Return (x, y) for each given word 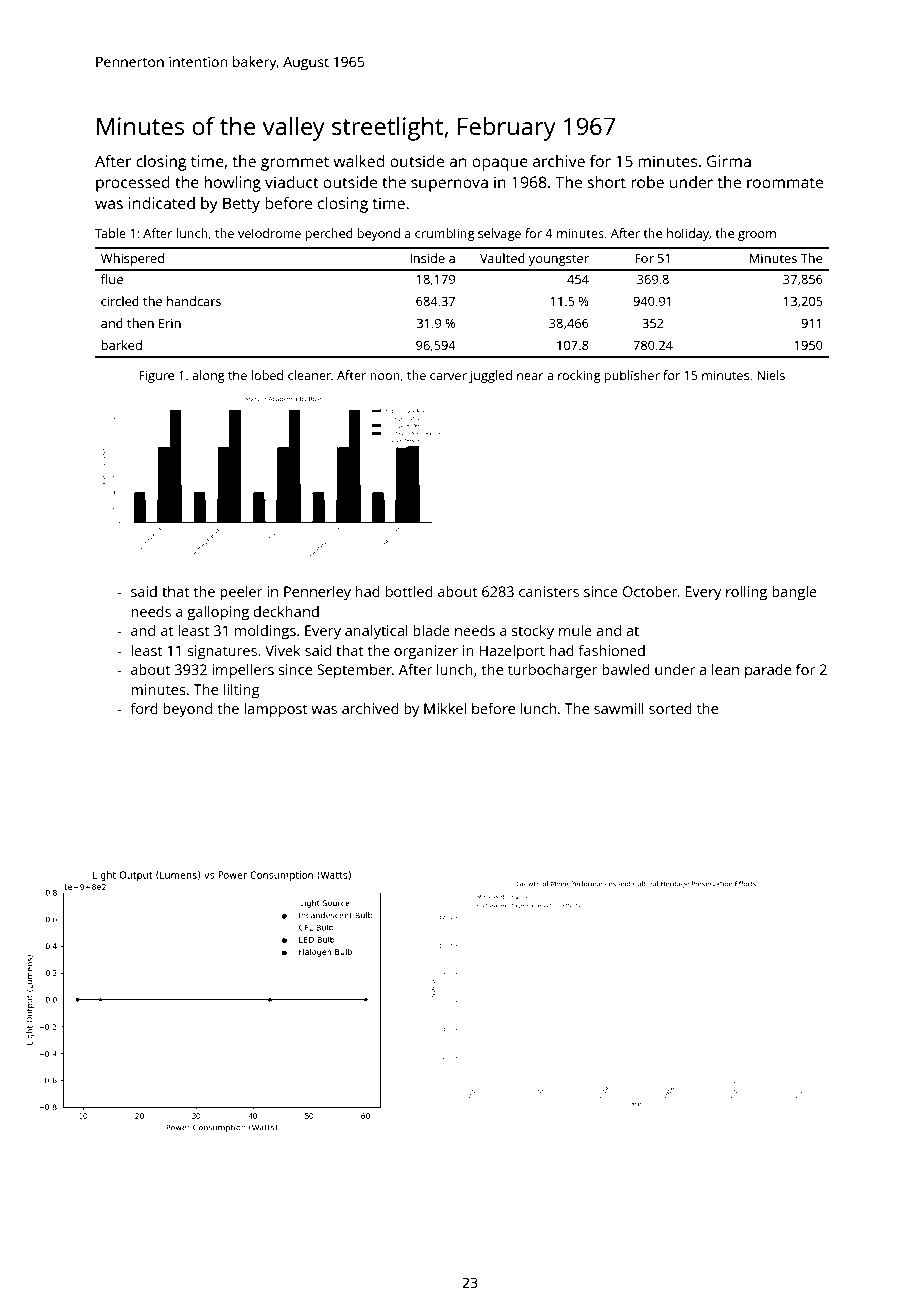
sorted (670, 708)
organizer (426, 652)
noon (385, 376)
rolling (746, 593)
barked (121, 345)
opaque (500, 164)
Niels (771, 375)
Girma (729, 161)
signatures (222, 652)
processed (133, 184)
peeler (241, 593)
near (530, 376)
